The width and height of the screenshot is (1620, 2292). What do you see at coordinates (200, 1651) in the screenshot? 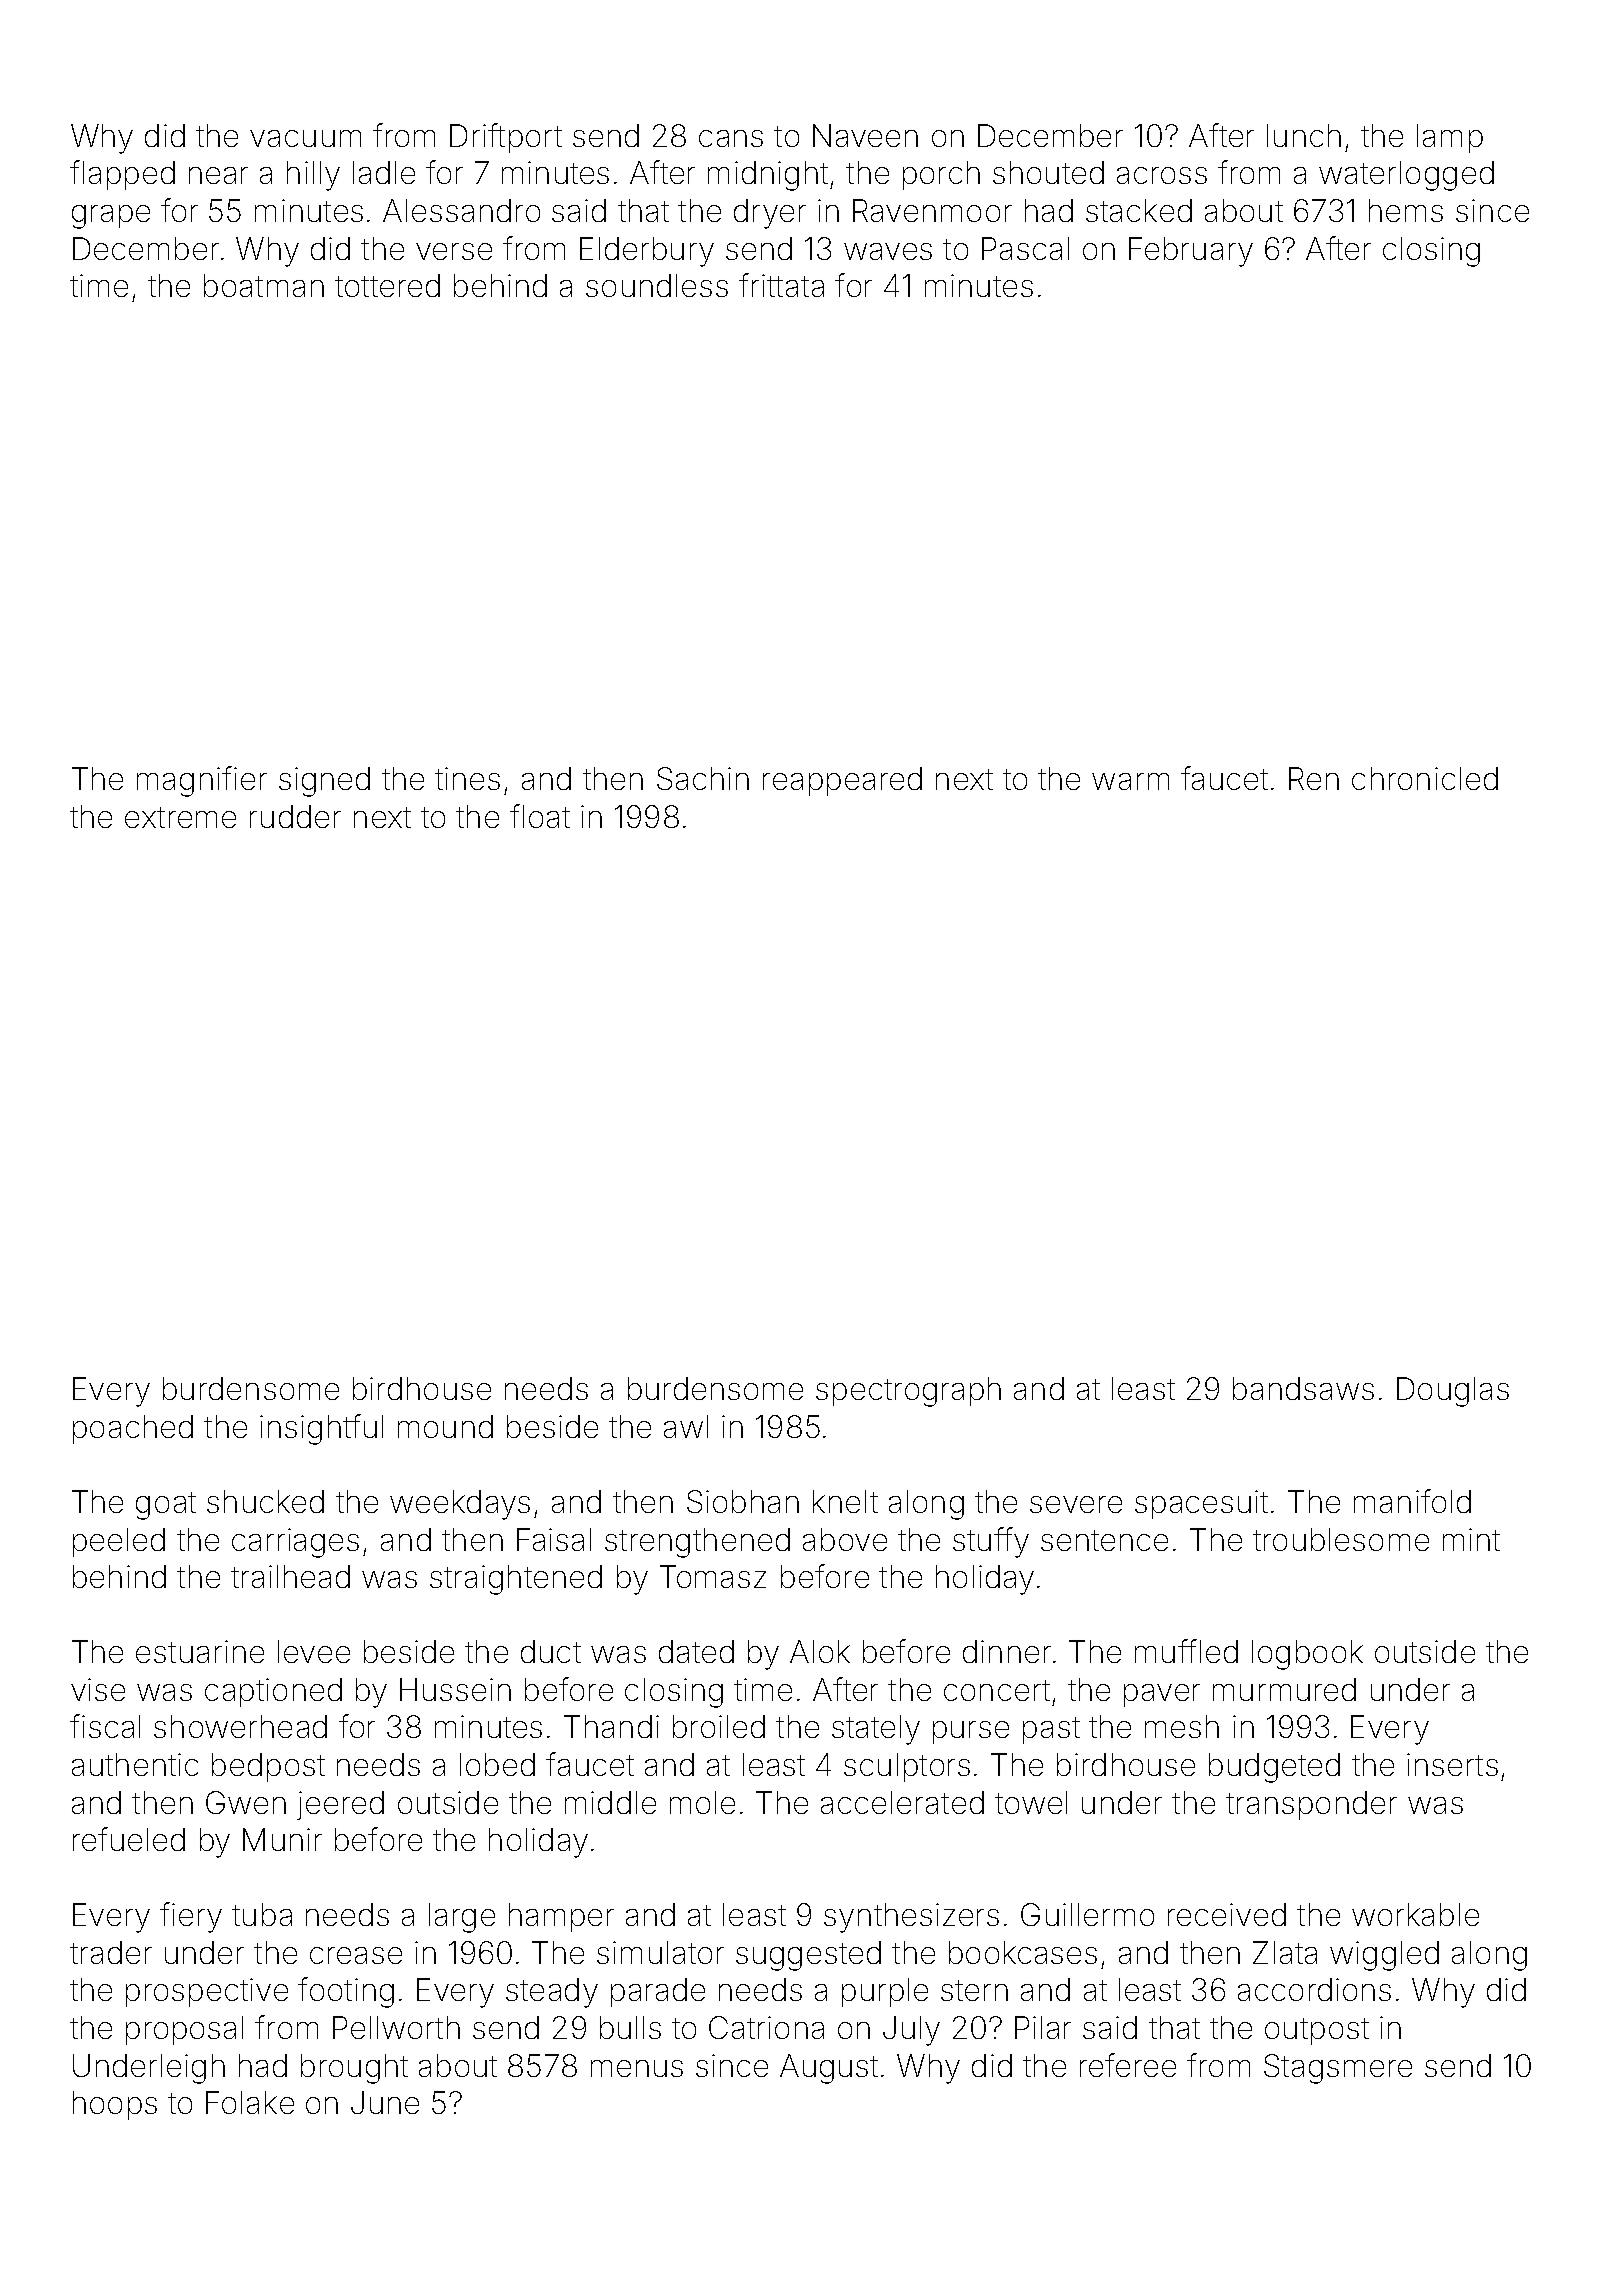
I see `estuarine` at bounding box center [200, 1651].
